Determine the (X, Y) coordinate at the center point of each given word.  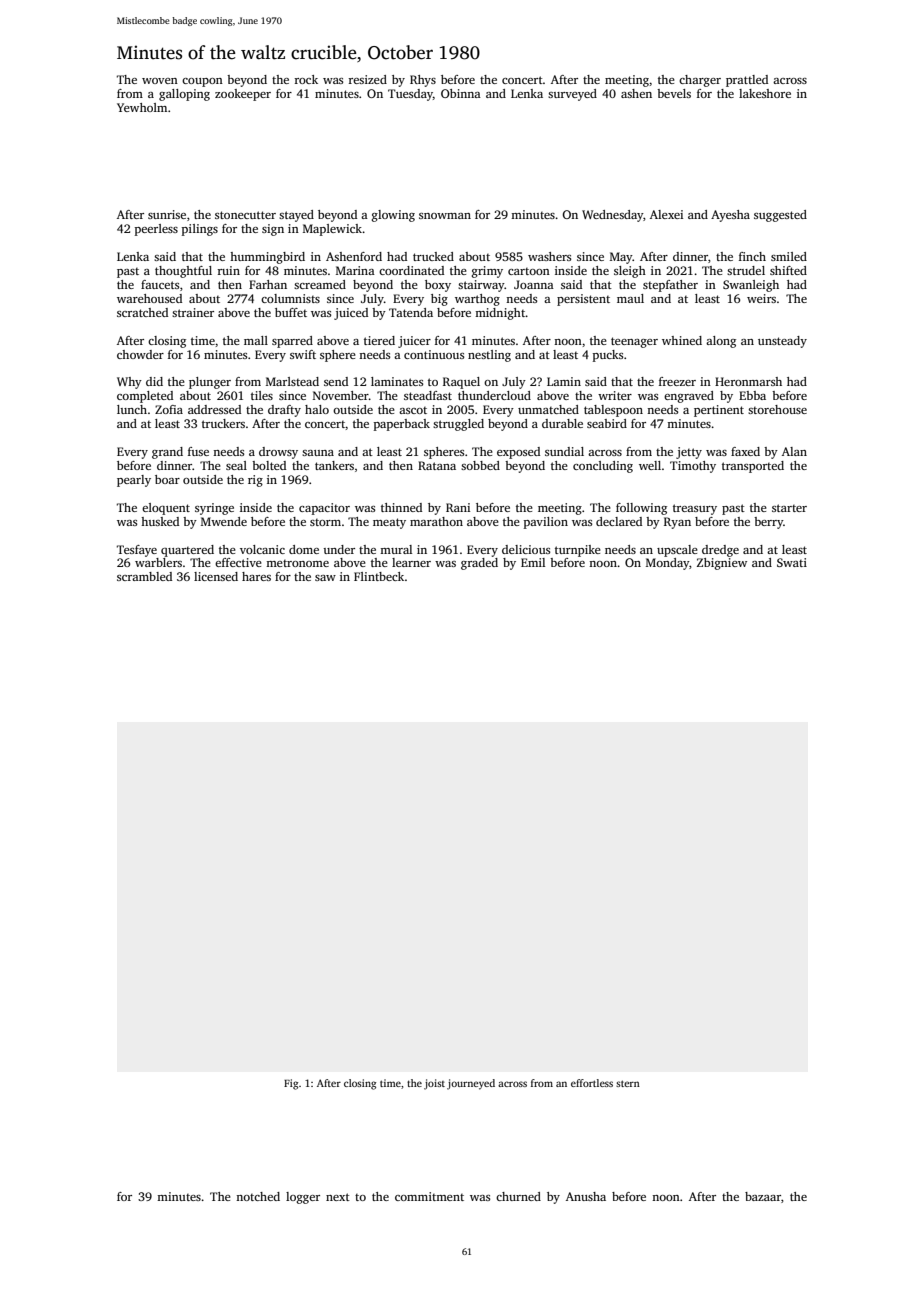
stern (628, 1083)
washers (549, 256)
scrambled (144, 576)
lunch (132, 409)
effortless (592, 1083)
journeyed (471, 1084)
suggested (780, 216)
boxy (438, 286)
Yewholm (142, 107)
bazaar (763, 1196)
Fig (291, 1084)
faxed (745, 451)
